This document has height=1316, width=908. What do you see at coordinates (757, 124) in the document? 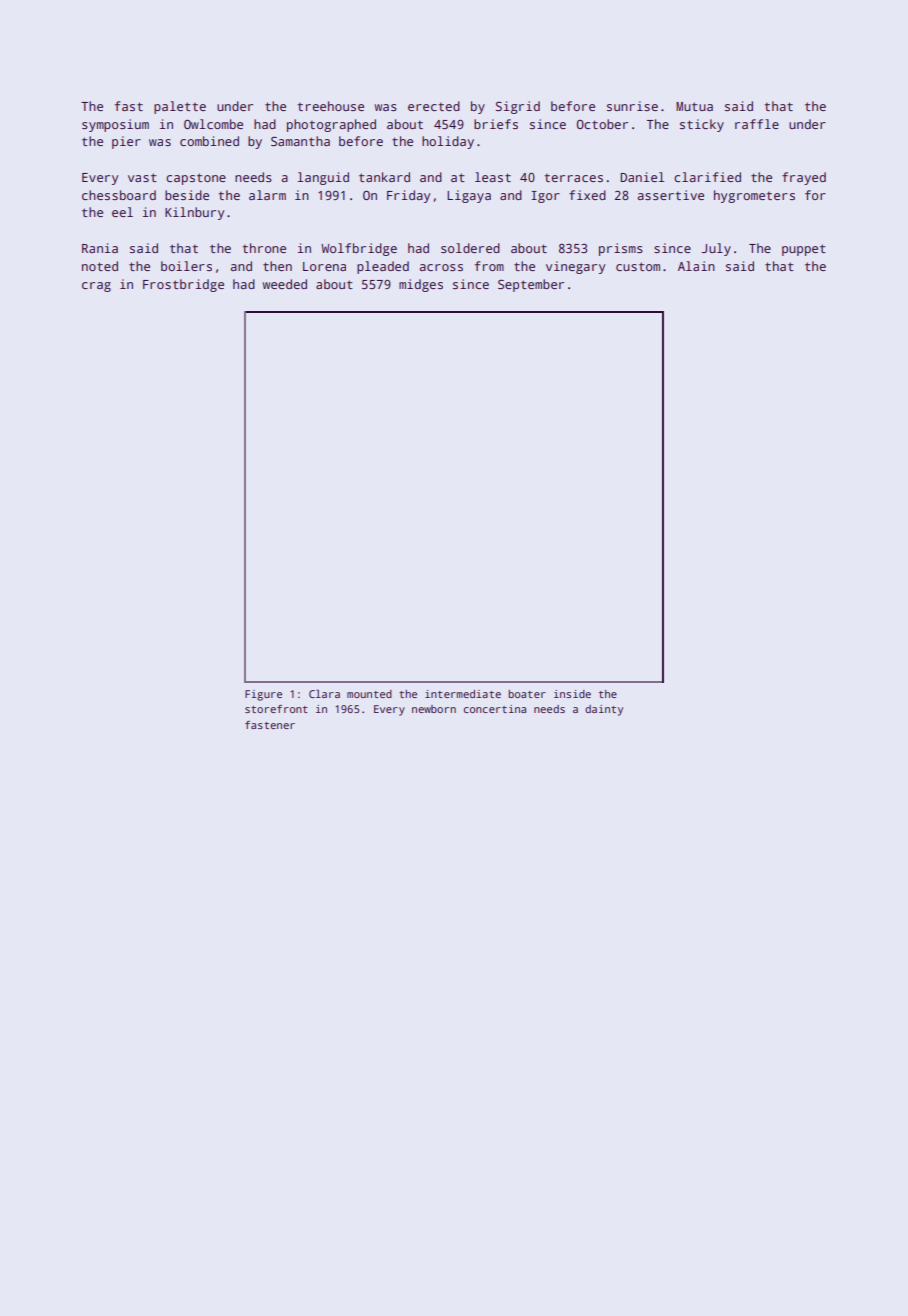
I see `raffle` at bounding box center [757, 124].
